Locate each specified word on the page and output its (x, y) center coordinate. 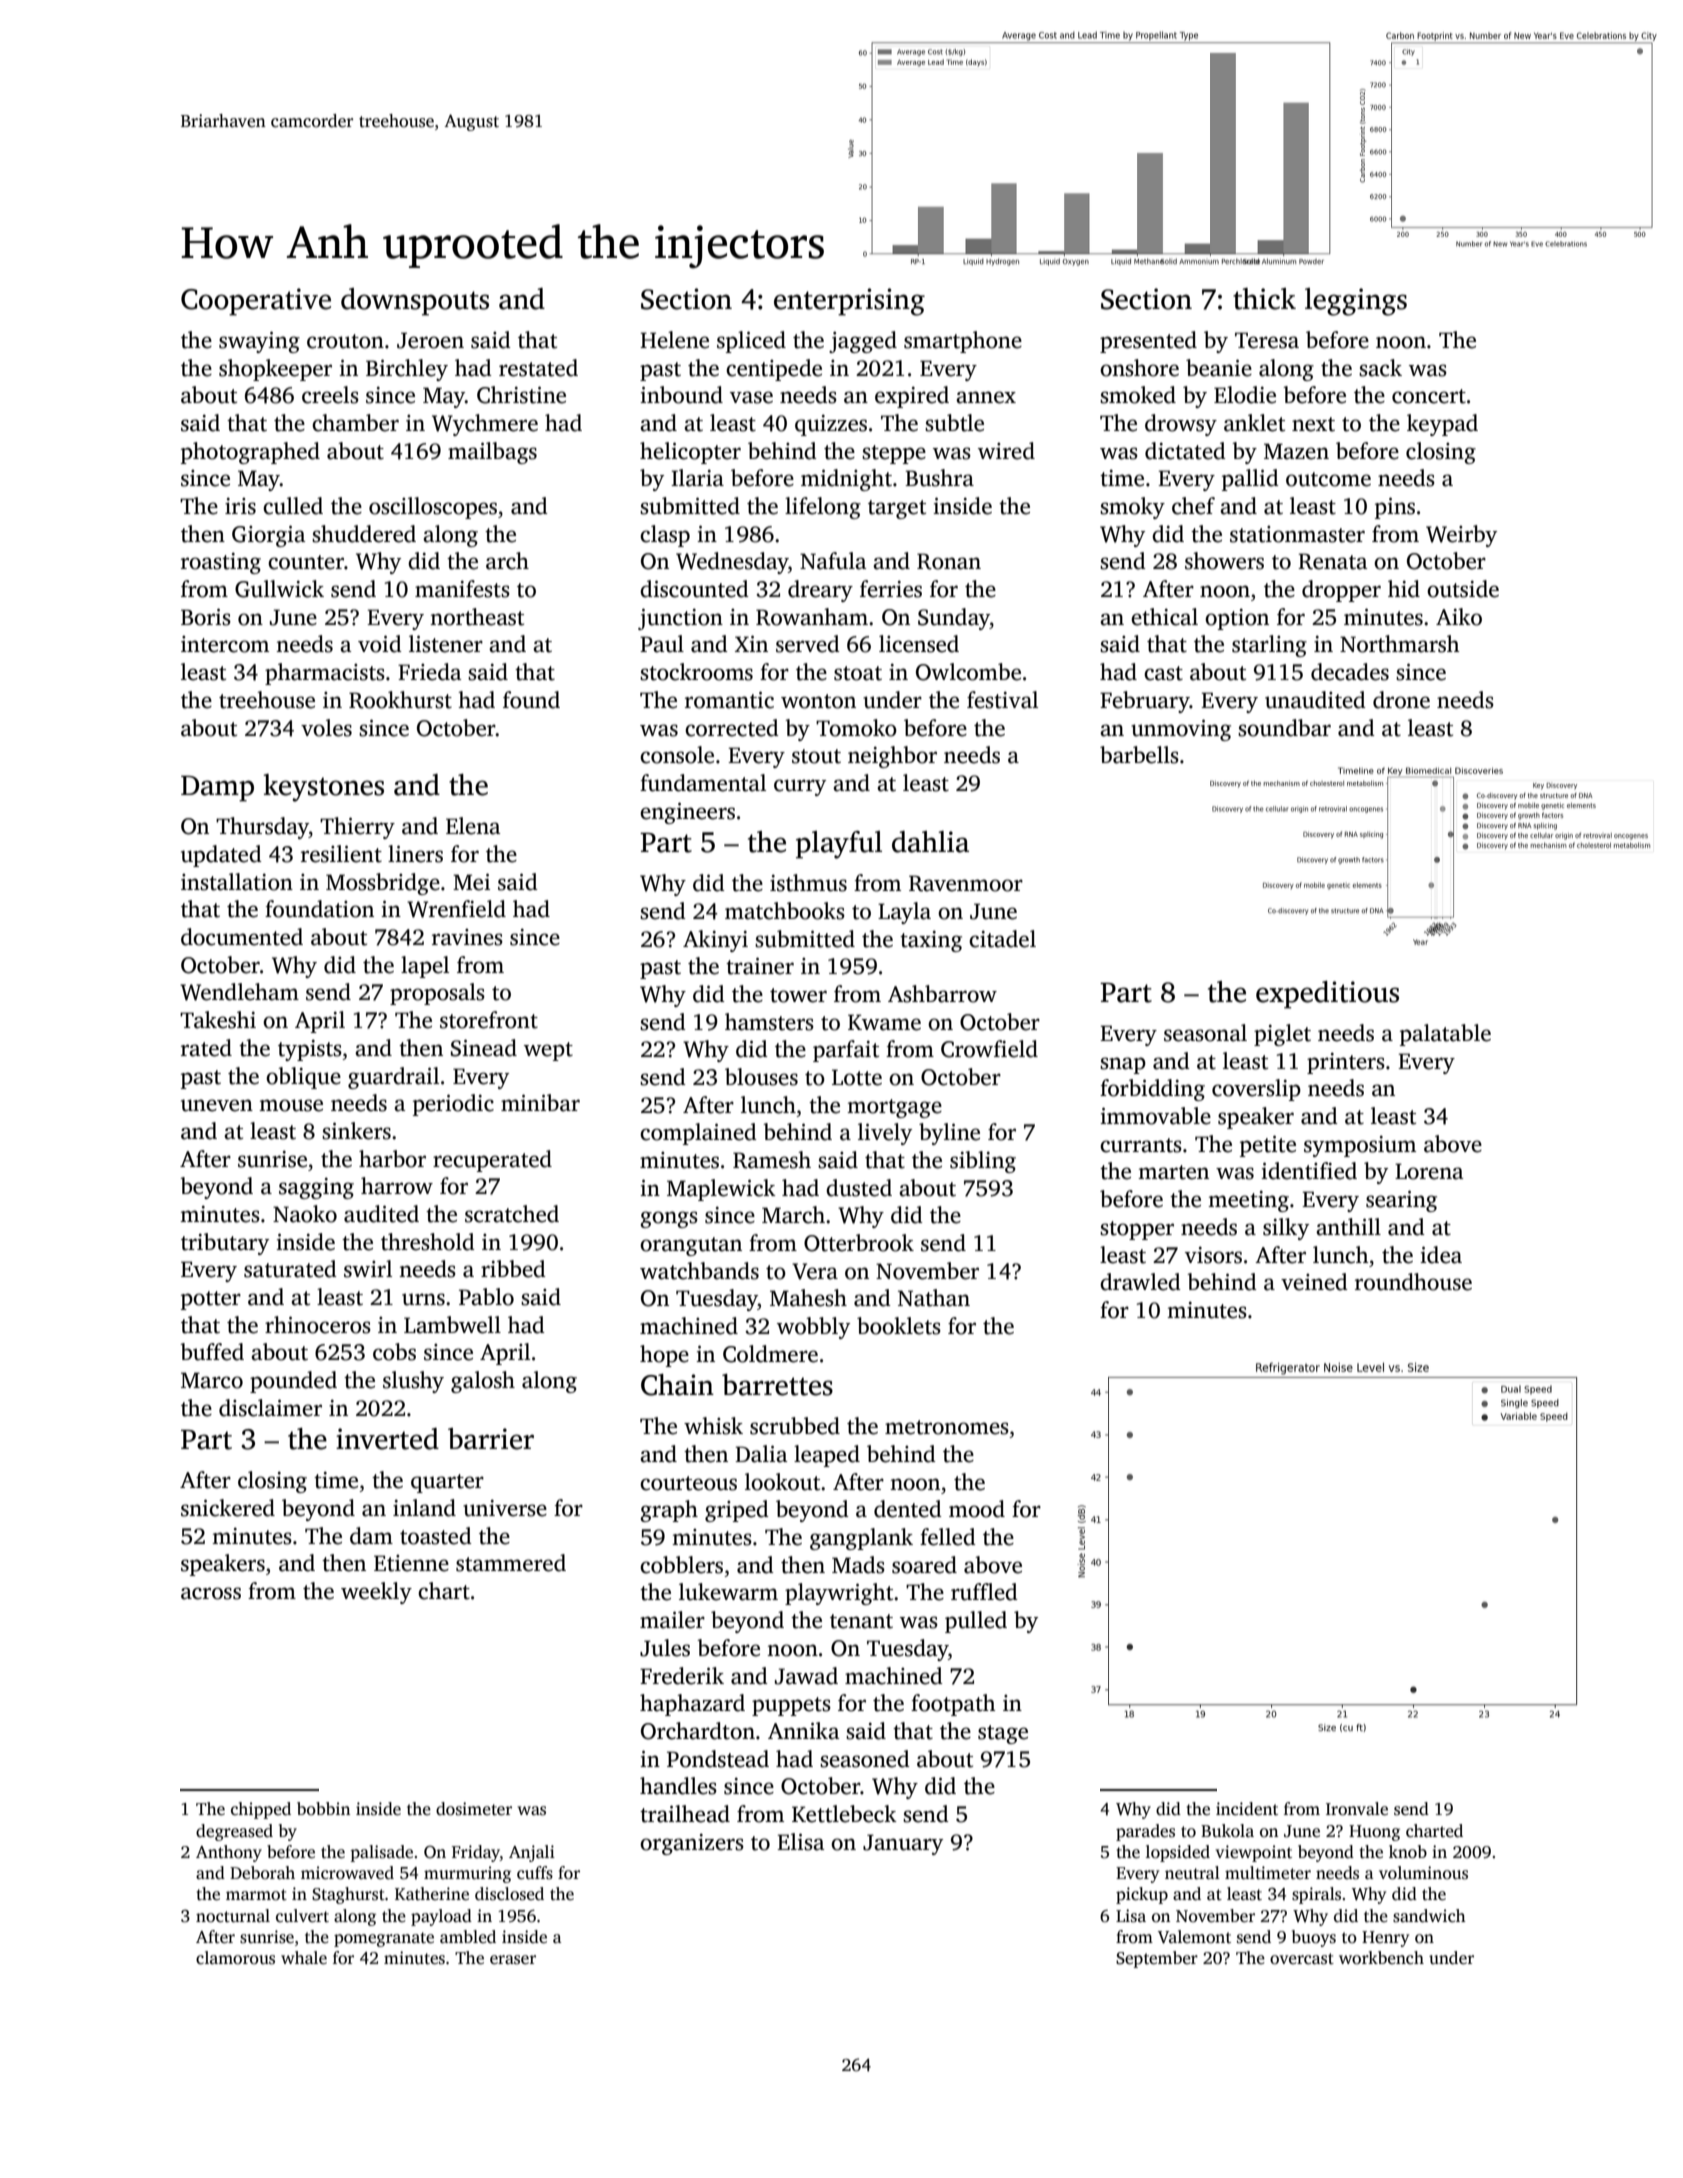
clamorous (235, 1958)
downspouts (415, 302)
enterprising (849, 302)
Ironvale (1357, 1809)
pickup (1142, 1895)
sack (1380, 368)
